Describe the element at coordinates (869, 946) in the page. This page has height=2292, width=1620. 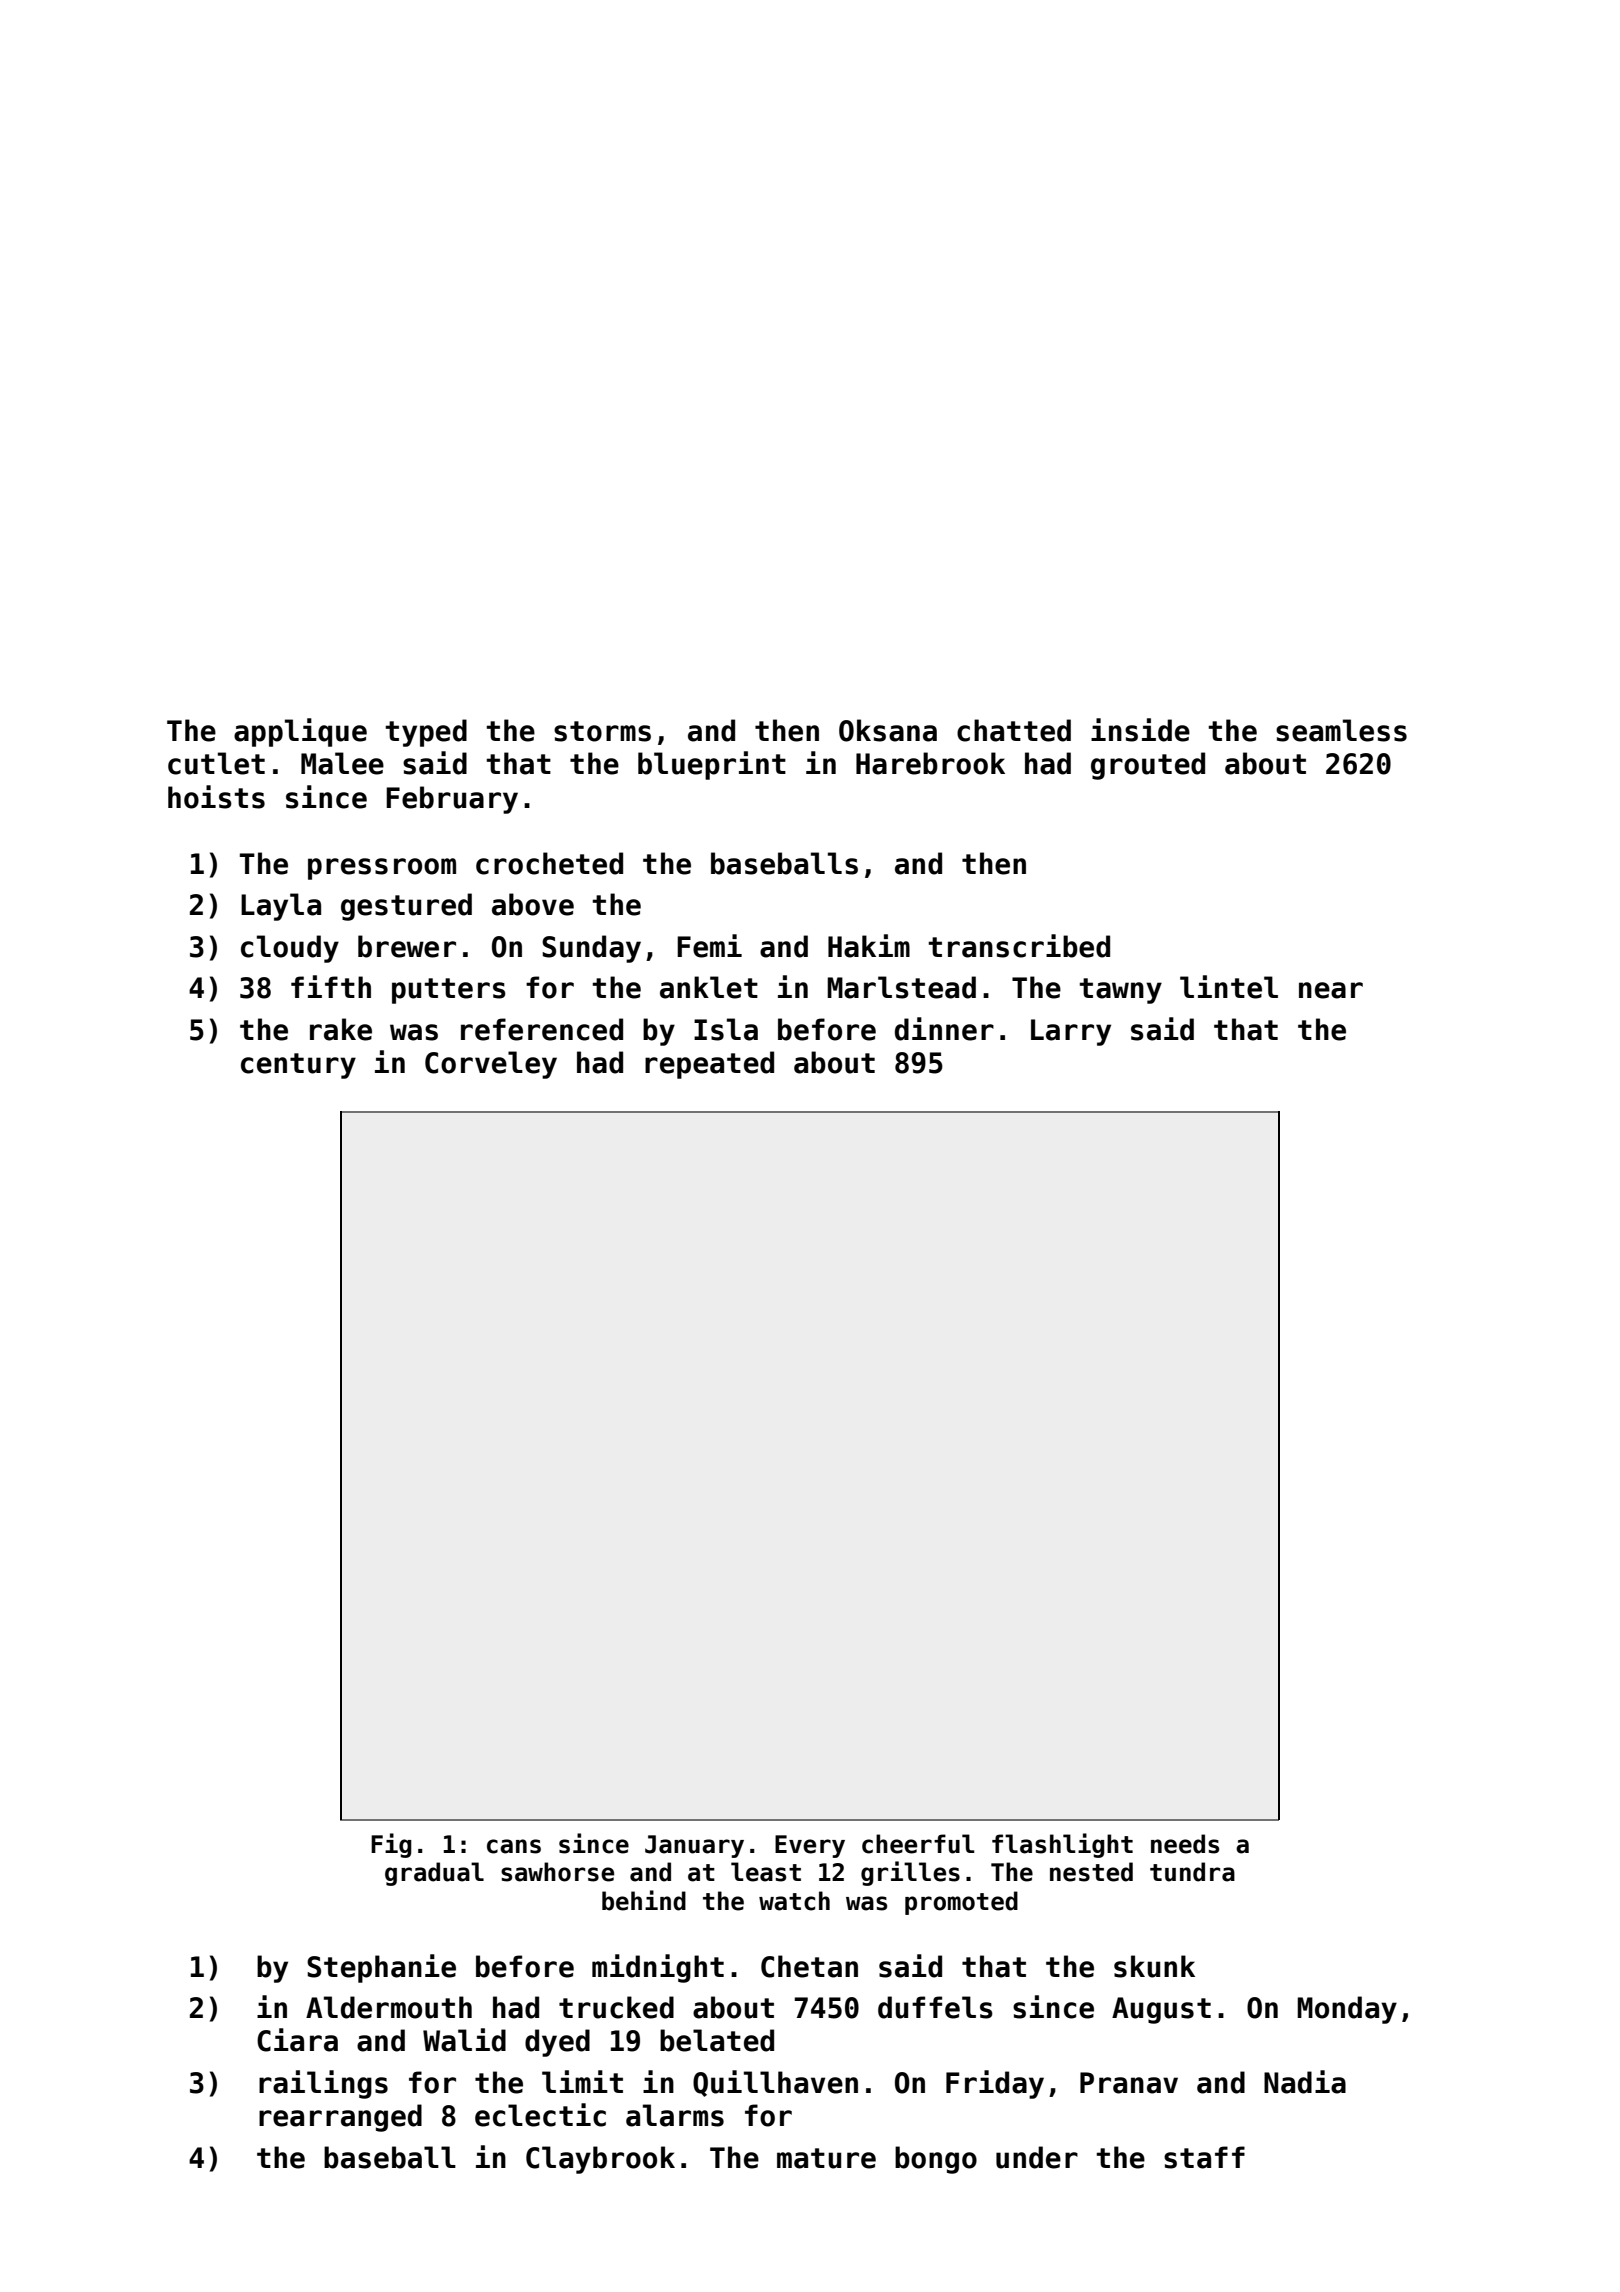
I see `Hakim` at that location.
